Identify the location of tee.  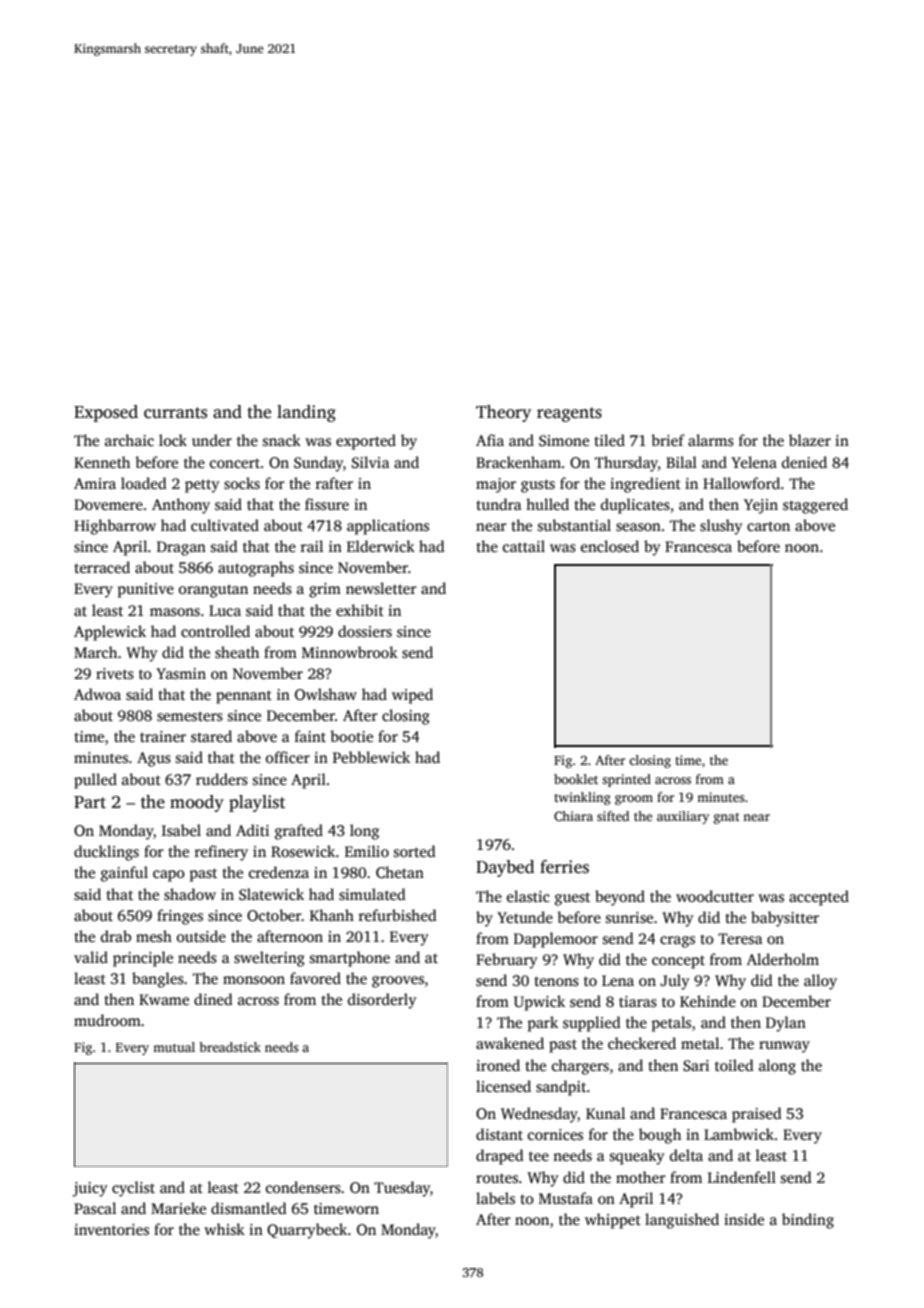
(539, 1156).
